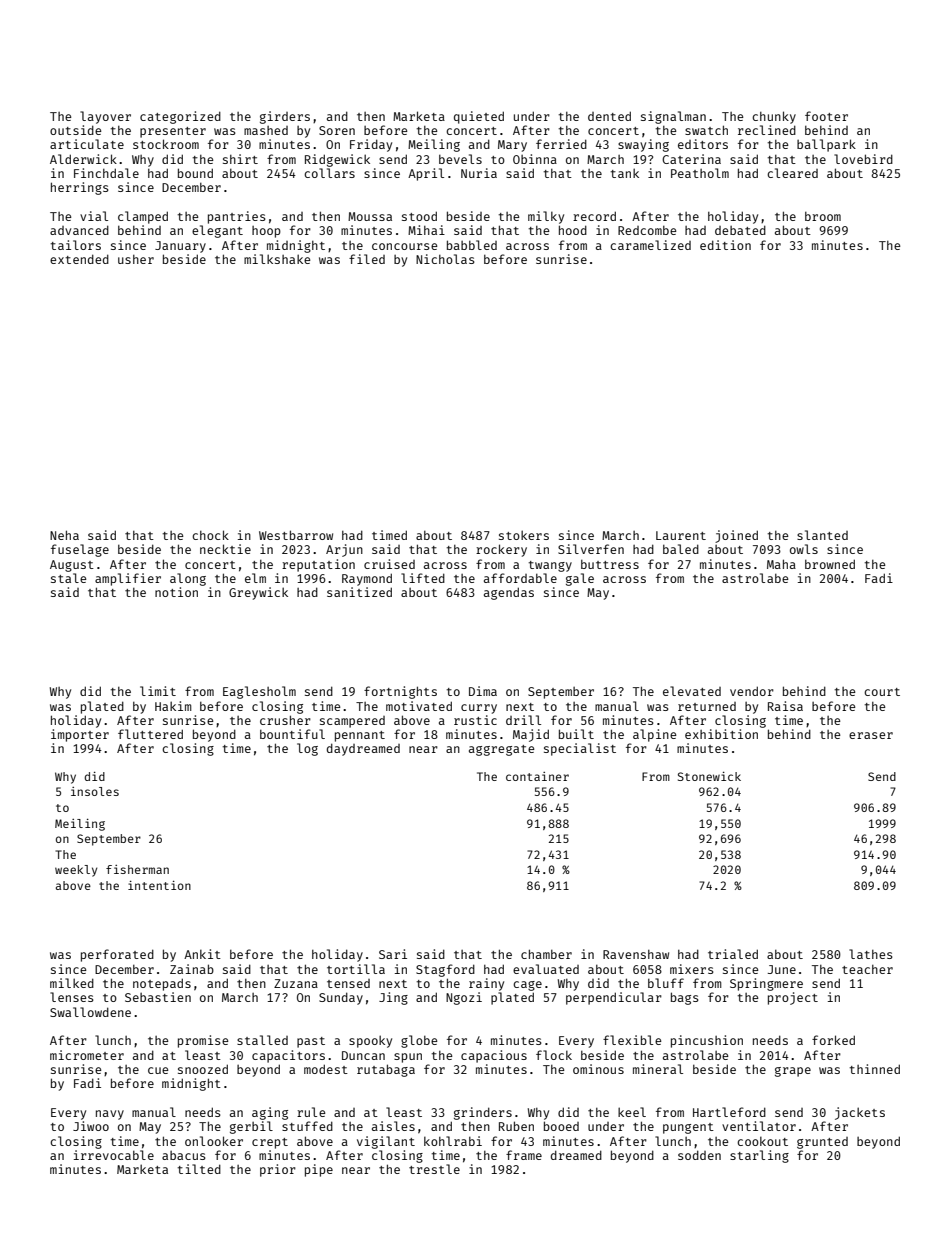 This document has width=952, height=1233. What do you see at coordinates (509, 593) in the document?
I see `agendas` at bounding box center [509, 593].
